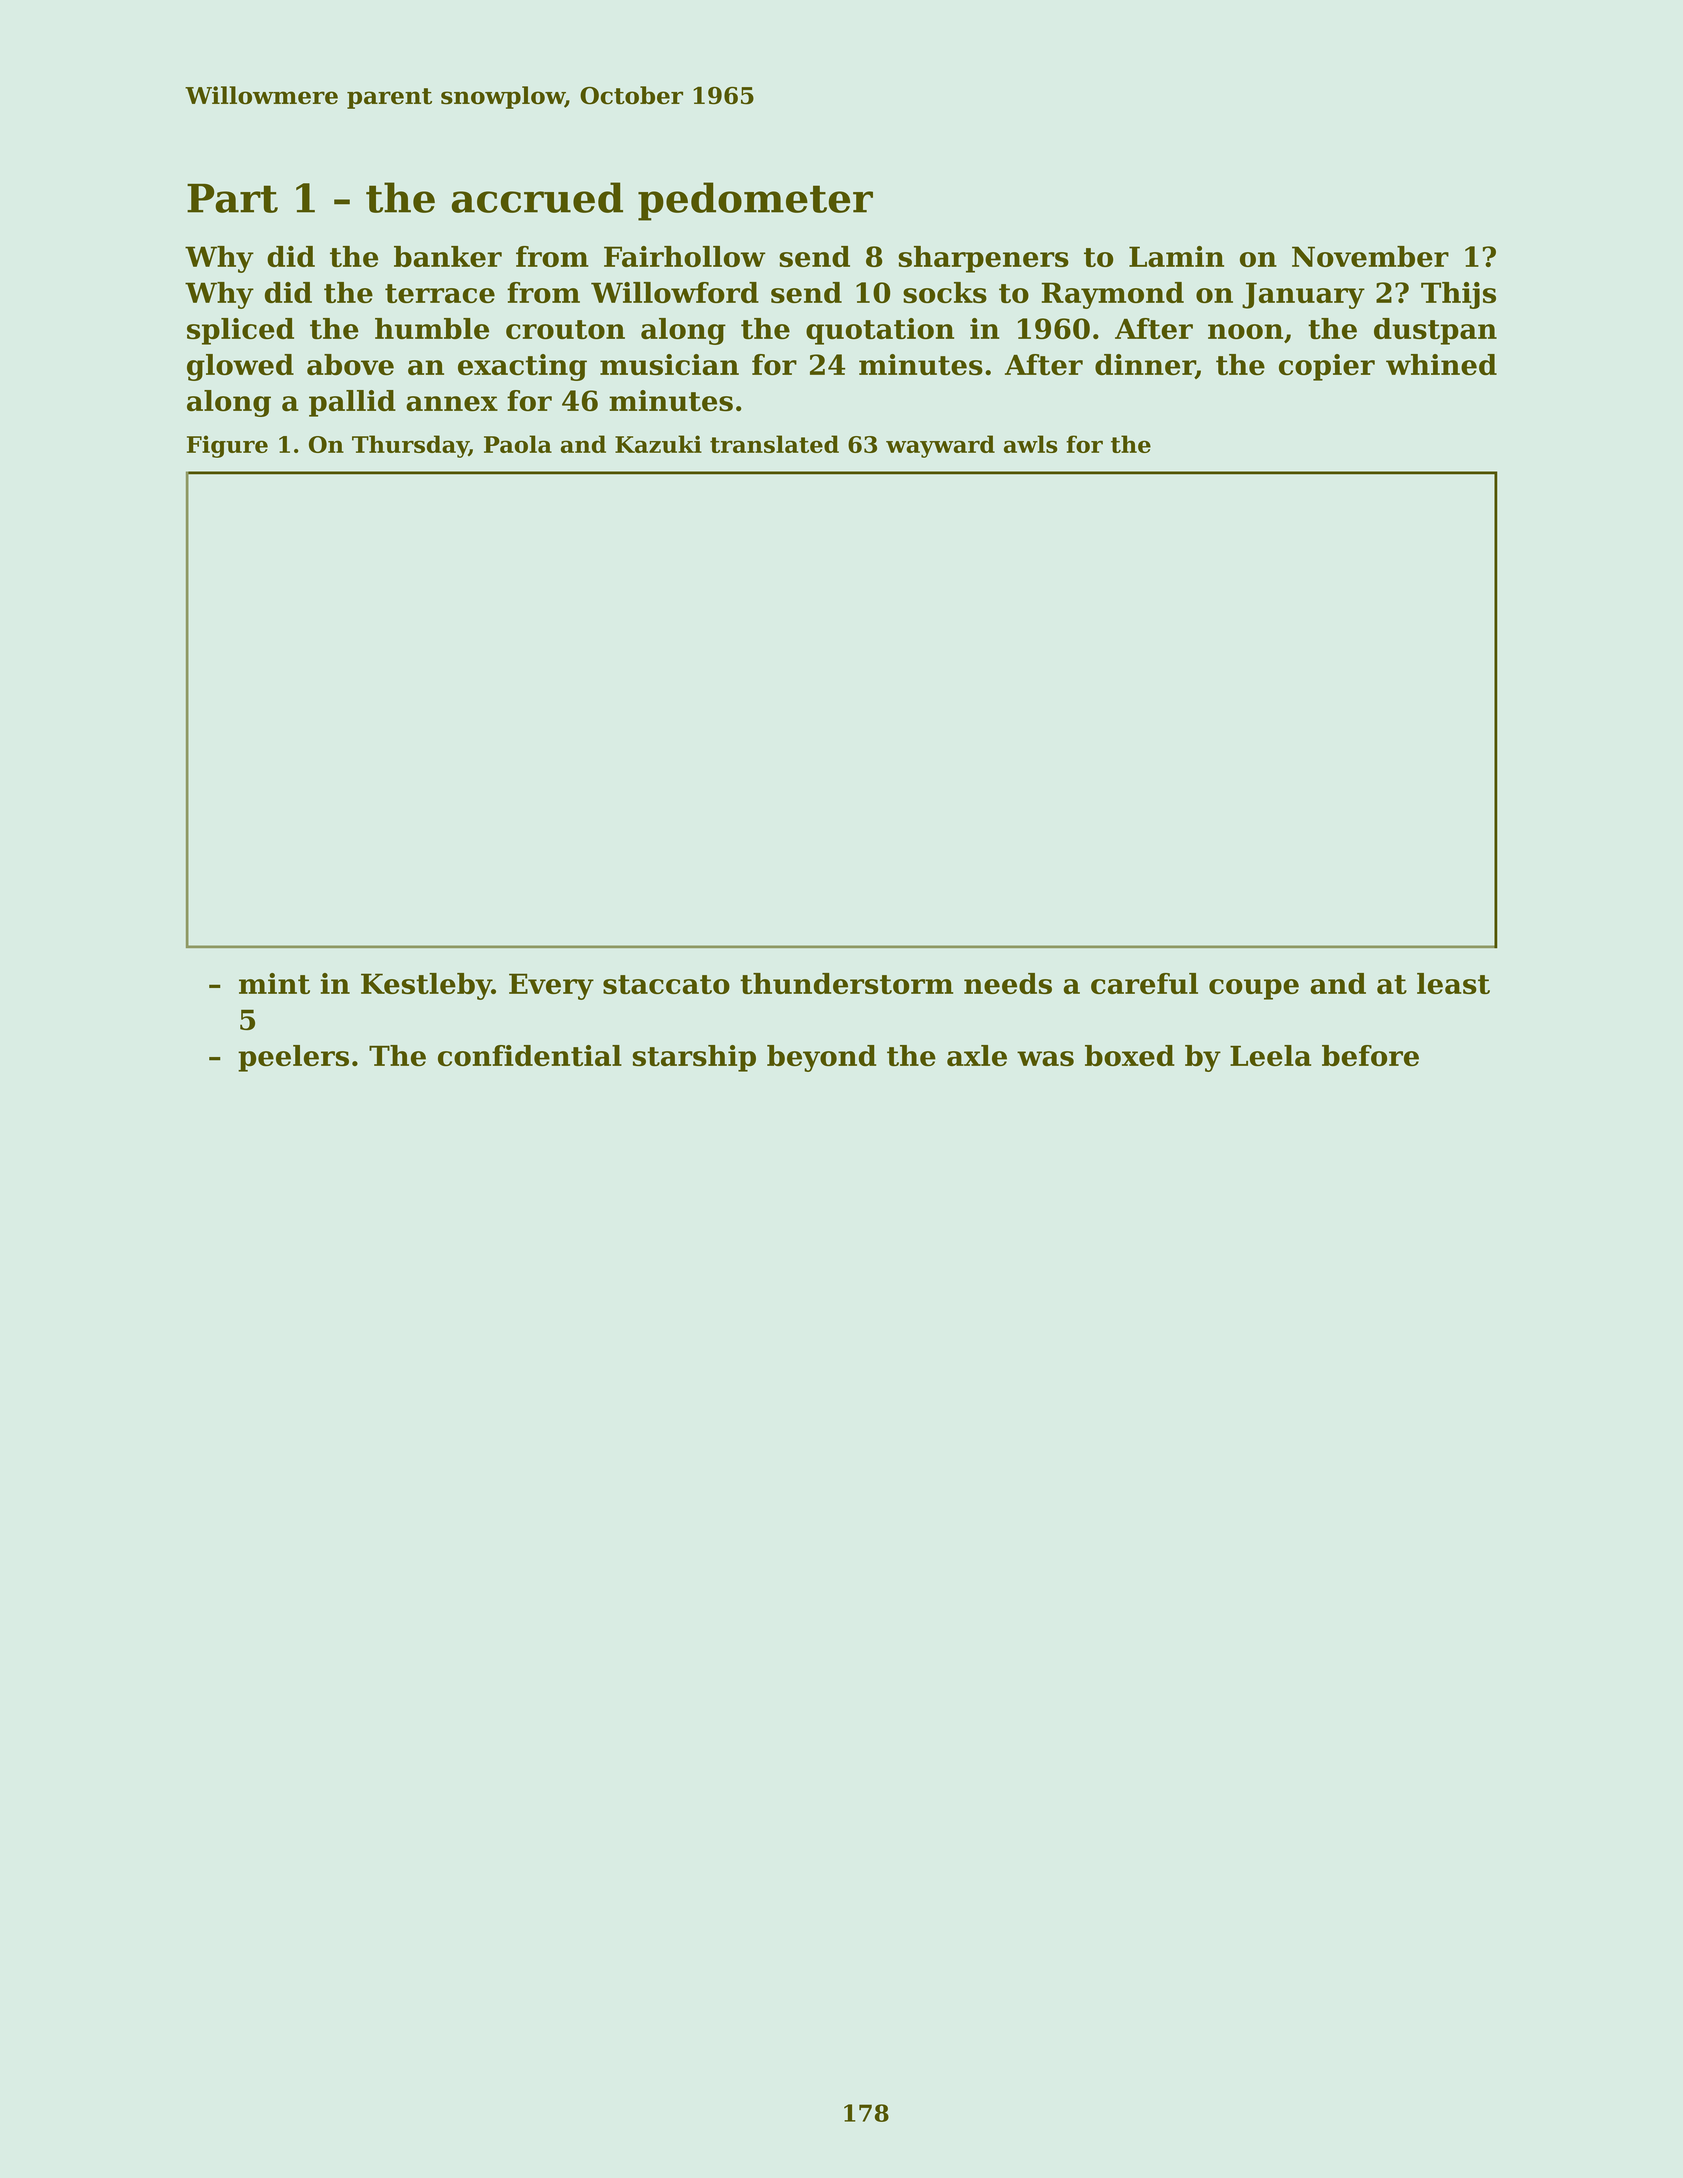  I want to click on peelers, so click(293, 1058).
